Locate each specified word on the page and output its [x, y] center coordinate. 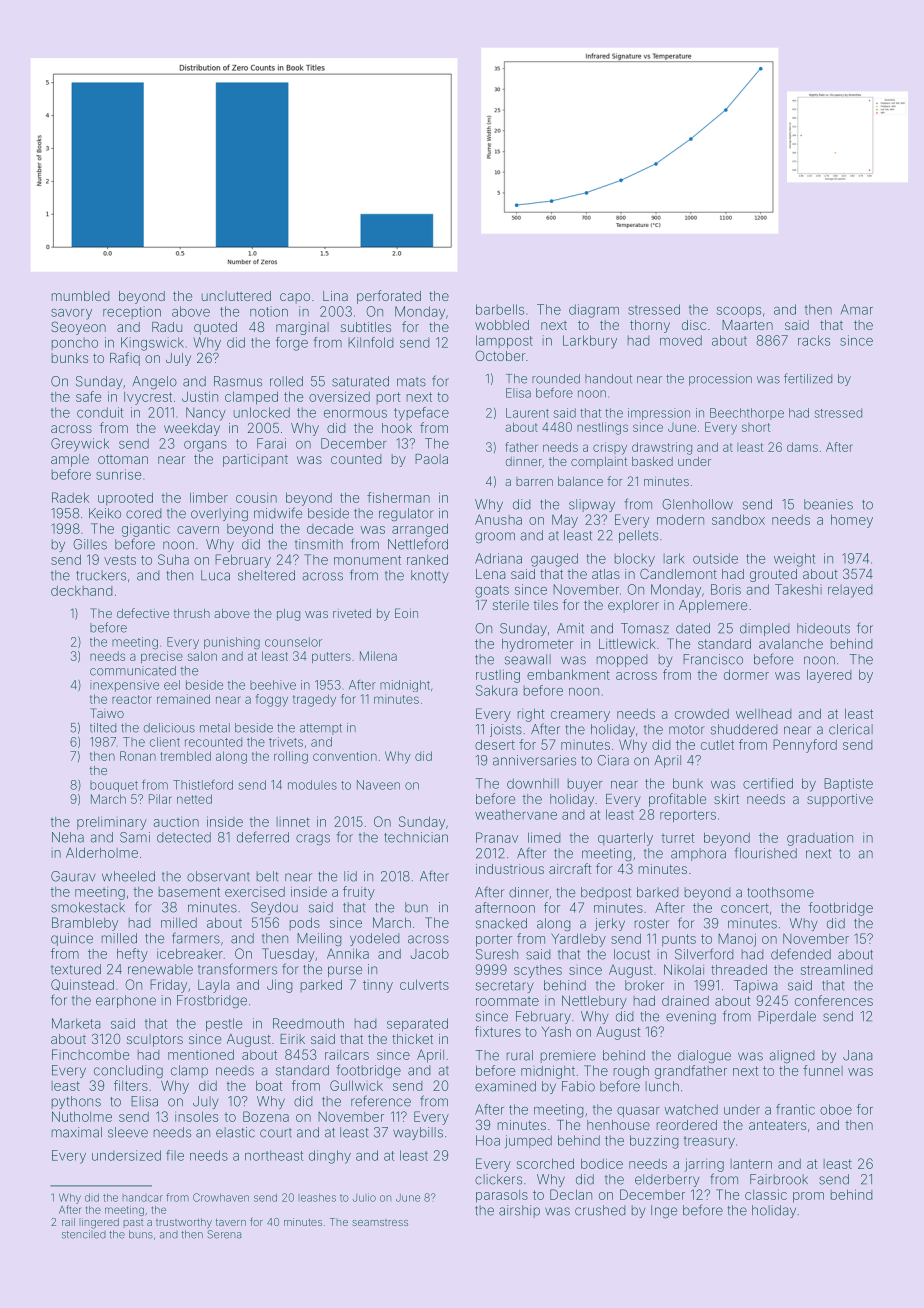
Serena [224, 1234]
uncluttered [236, 296]
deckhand [82, 591]
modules [312, 785]
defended [801, 954]
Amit [570, 628]
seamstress [380, 1222]
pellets [638, 536]
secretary [505, 987]
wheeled [128, 876]
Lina [335, 296]
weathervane [516, 814]
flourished [765, 853]
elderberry [667, 1180]
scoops [739, 312]
